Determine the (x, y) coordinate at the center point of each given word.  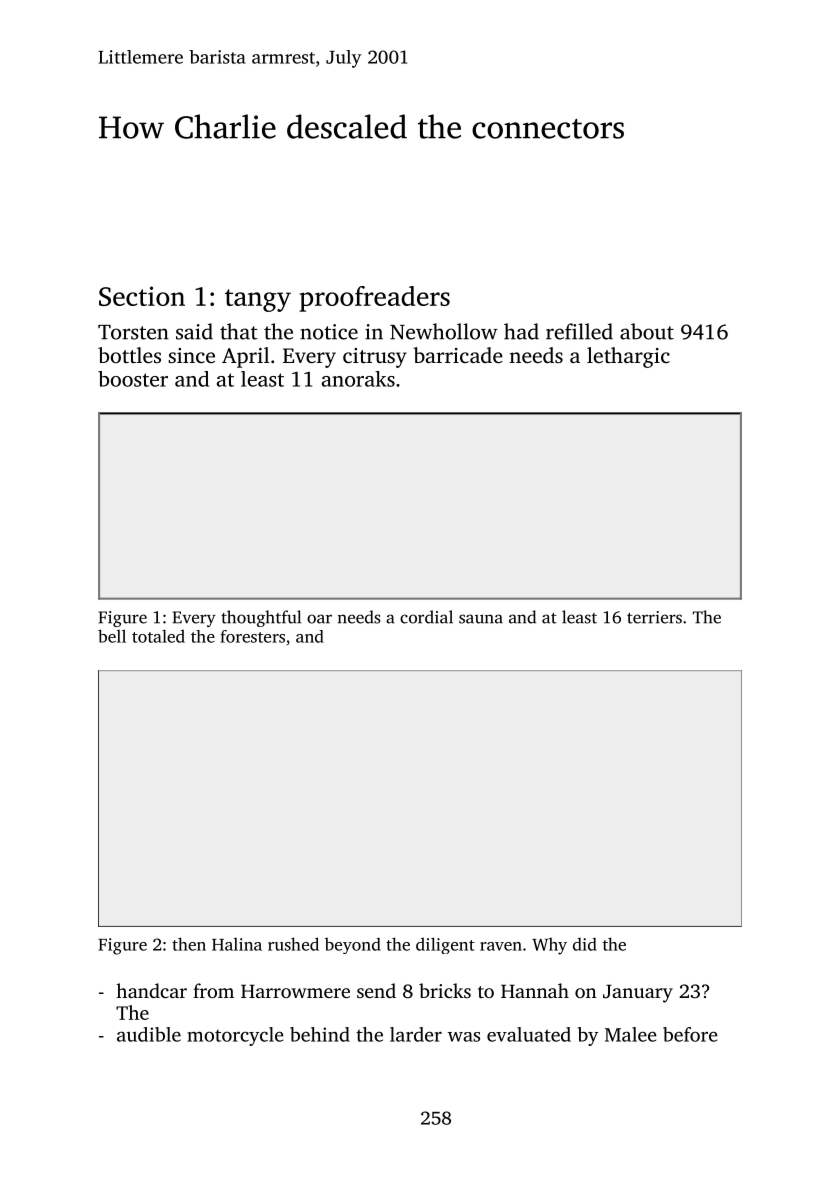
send (376, 990)
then (189, 944)
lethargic (628, 357)
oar (319, 619)
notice (329, 332)
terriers (654, 617)
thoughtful (261, 618)
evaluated (529, 1034)
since (191, 355)
